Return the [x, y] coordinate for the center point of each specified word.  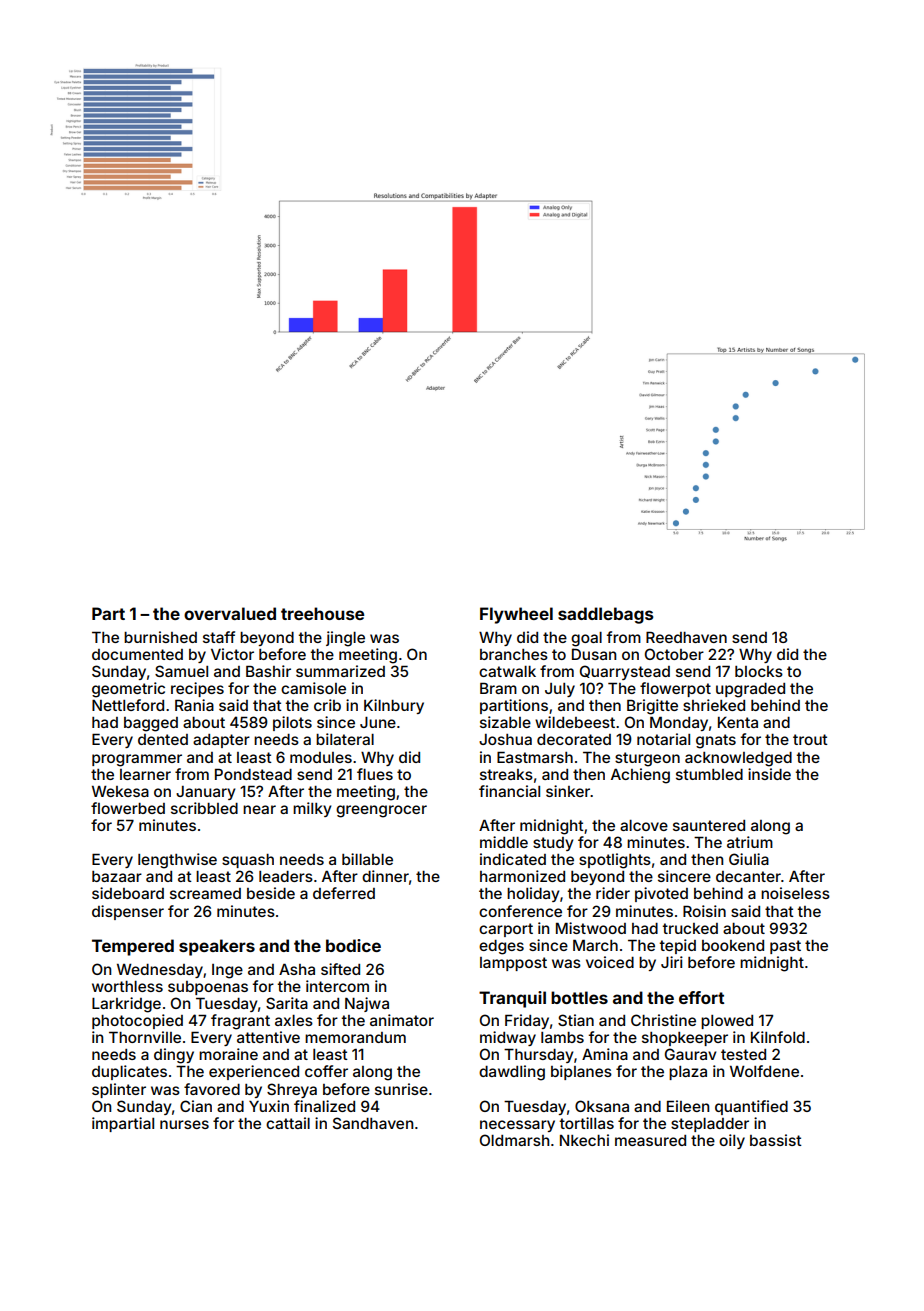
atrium [750, 842]
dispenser [128, 912]
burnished [160, 637]
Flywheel [516, 615]
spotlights [615, 861]
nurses [184, 1124]
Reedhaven [686, 637]
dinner [385, 876]
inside [769, 774]
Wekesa [120, 791]
